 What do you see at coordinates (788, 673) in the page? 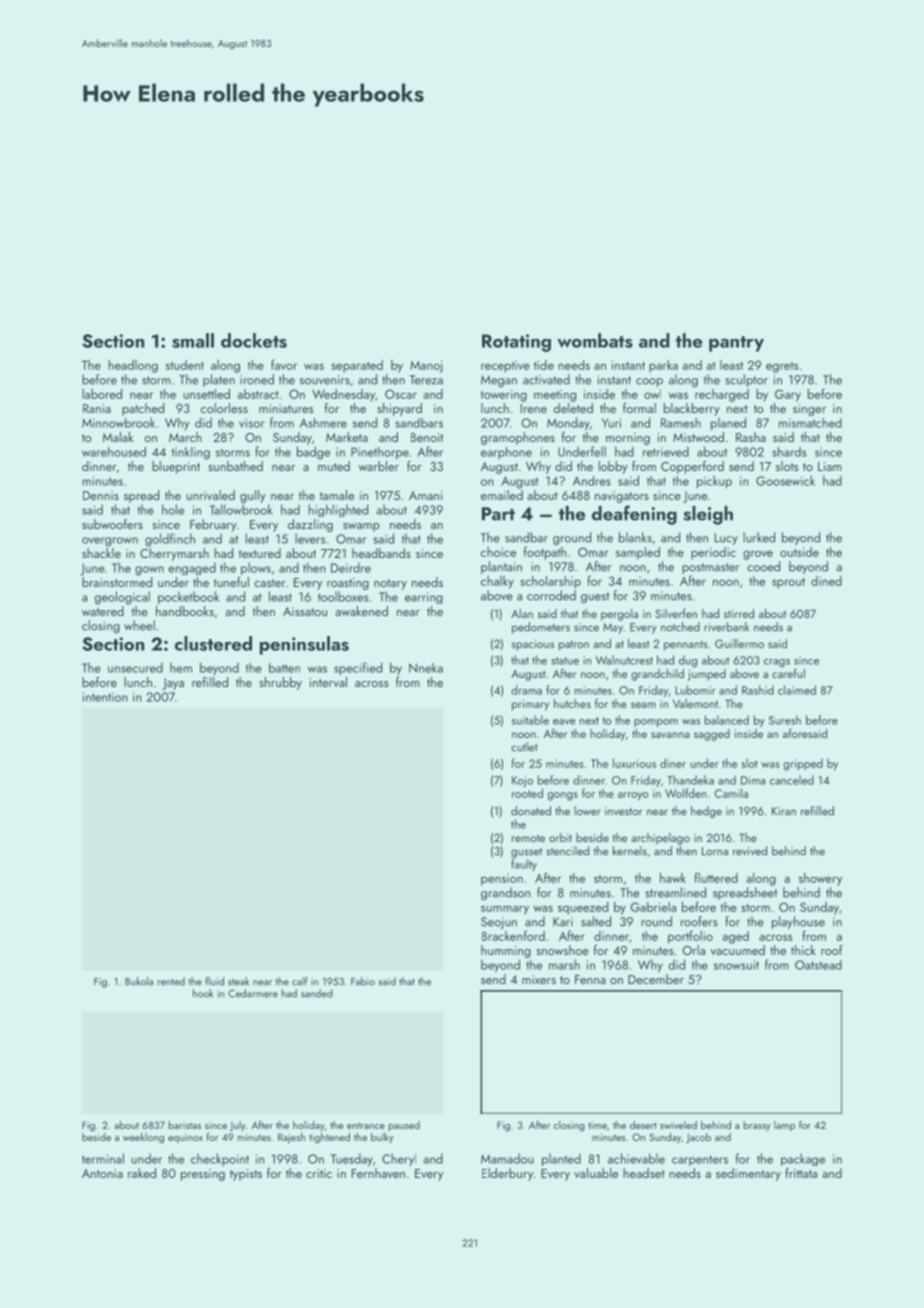
I see `careful` at bounding box center [788, 673].
